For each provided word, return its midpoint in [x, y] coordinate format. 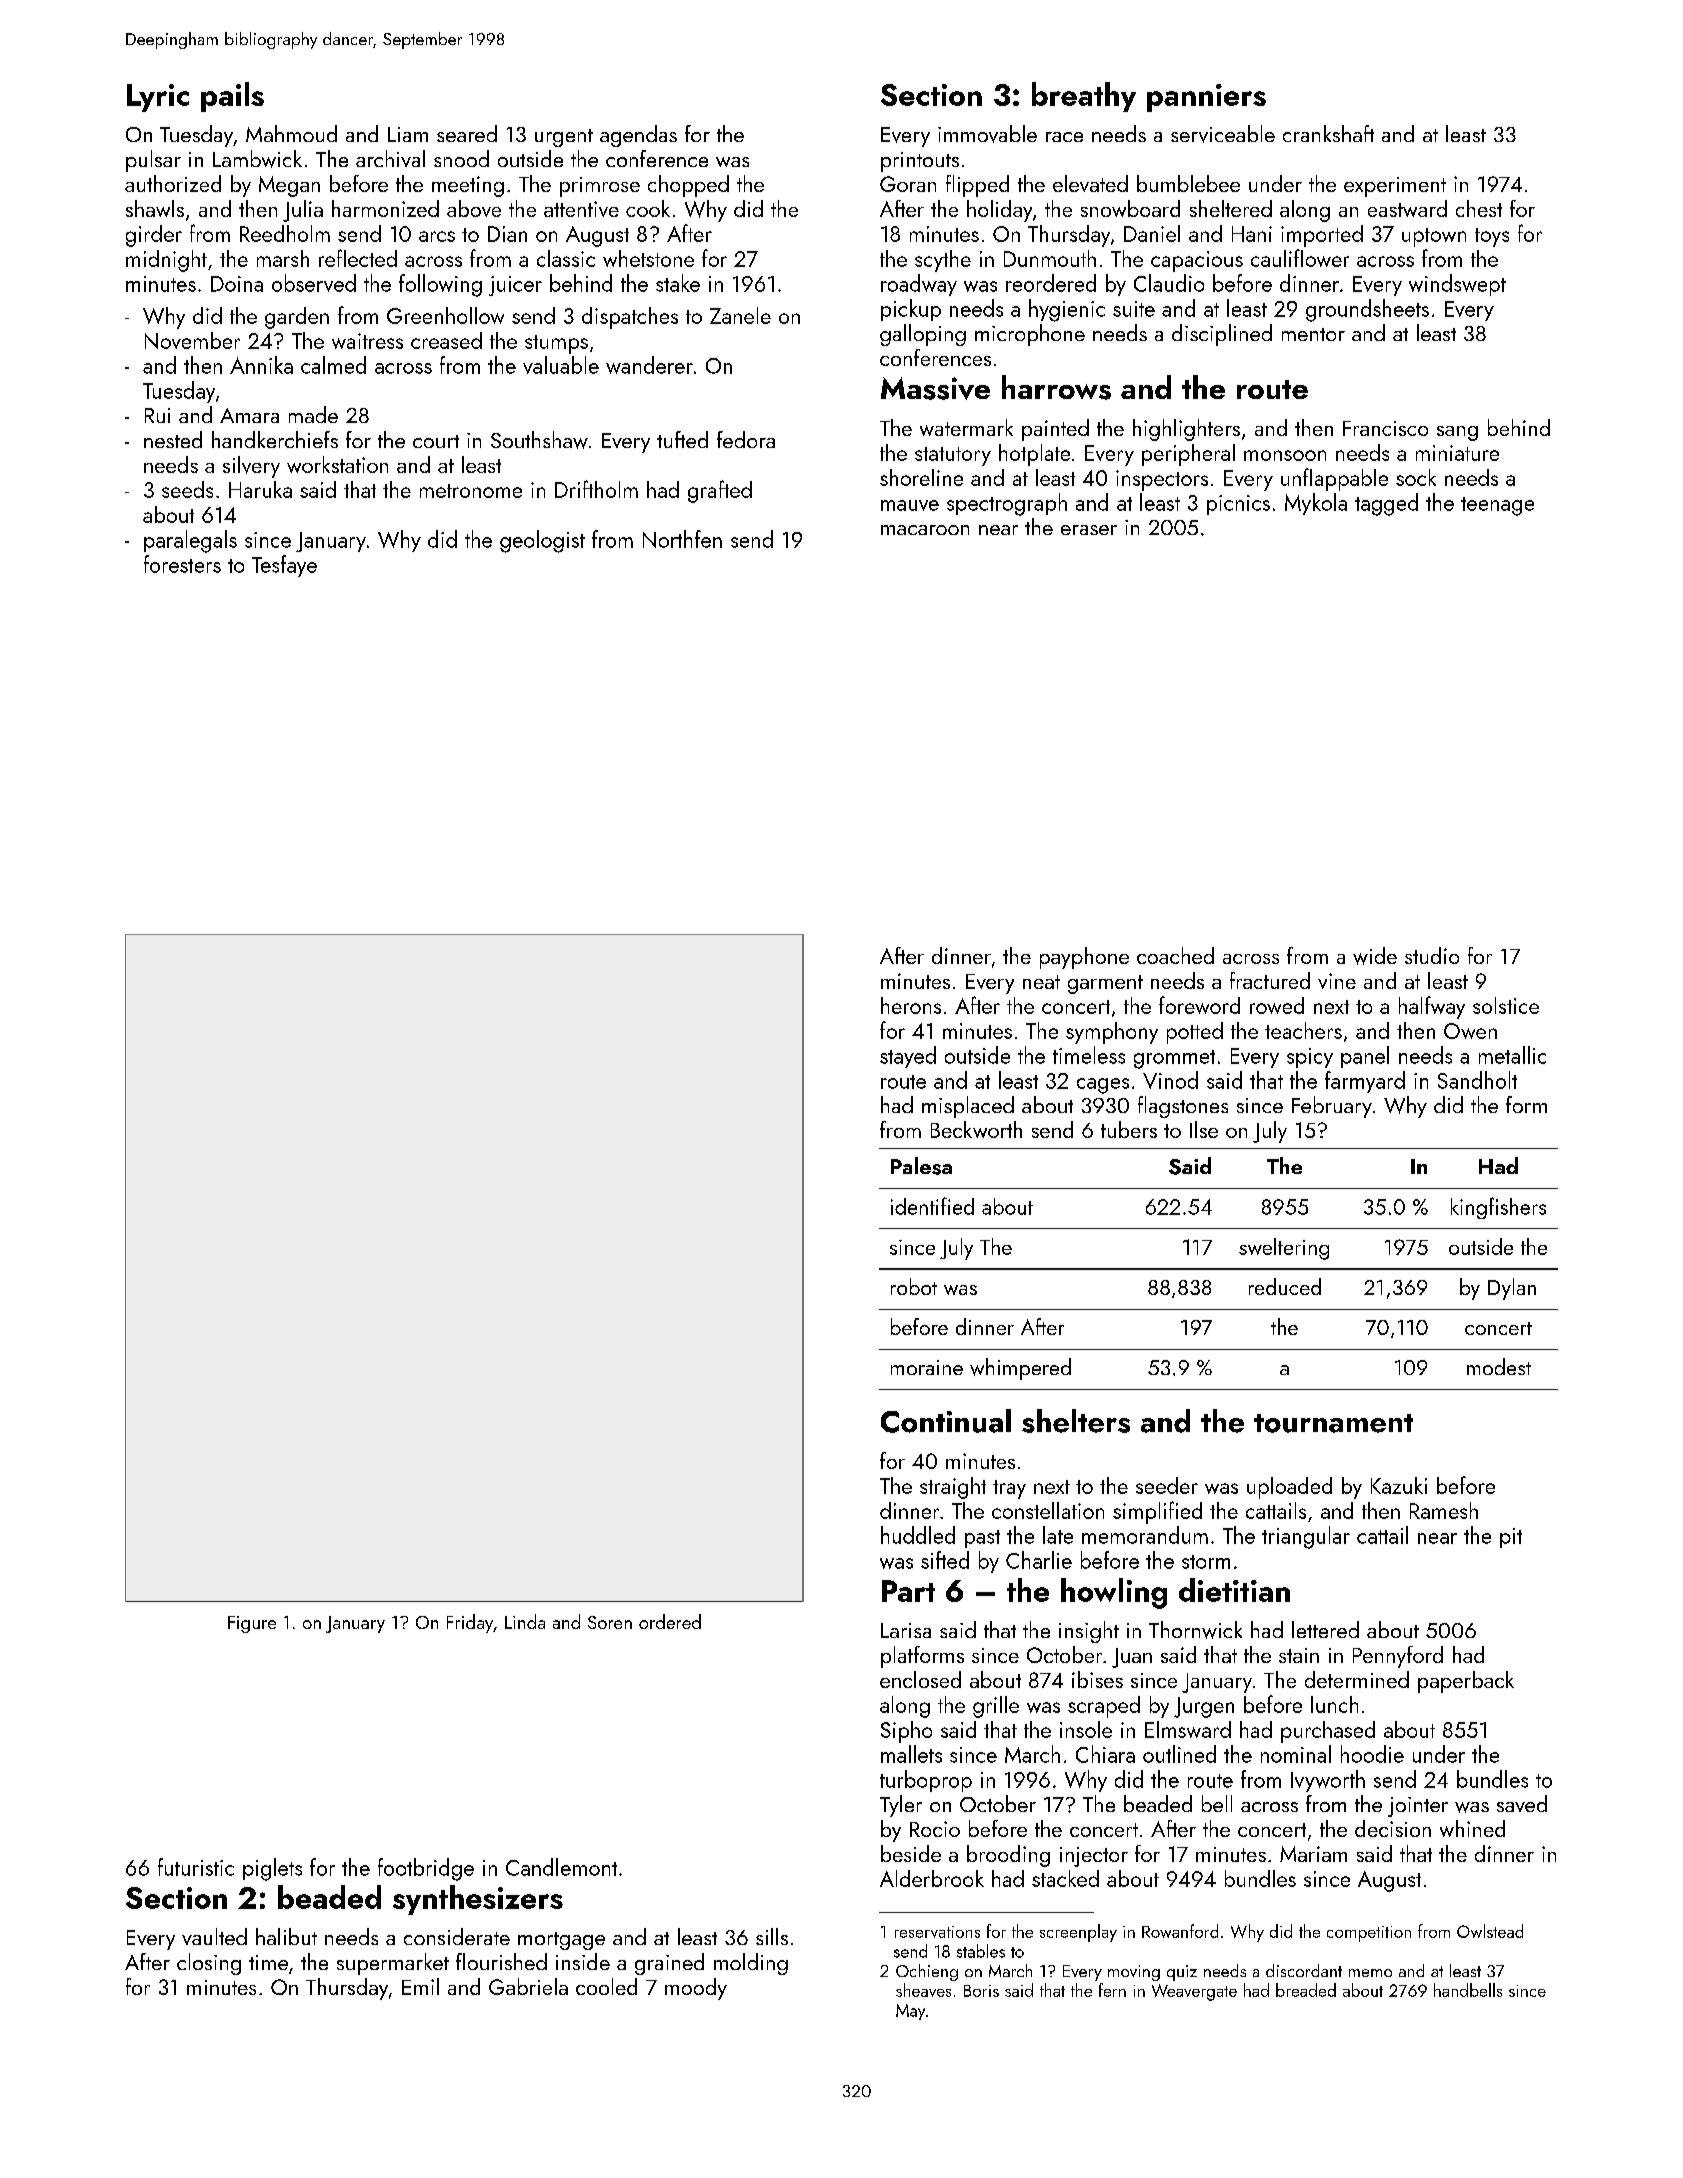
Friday [470, 1623]
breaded [1306, 1990]
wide [1375, 956]
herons [911, 1005]
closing [209, 1964]
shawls [155, 208]
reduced [1285, 1286]
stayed [908, 1057]
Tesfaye [284, 566]
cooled [606, 1986]
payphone [1084, 958]
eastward [1407, 208]
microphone [1030, 335]
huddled [918, 1535]
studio [1432, 955]
